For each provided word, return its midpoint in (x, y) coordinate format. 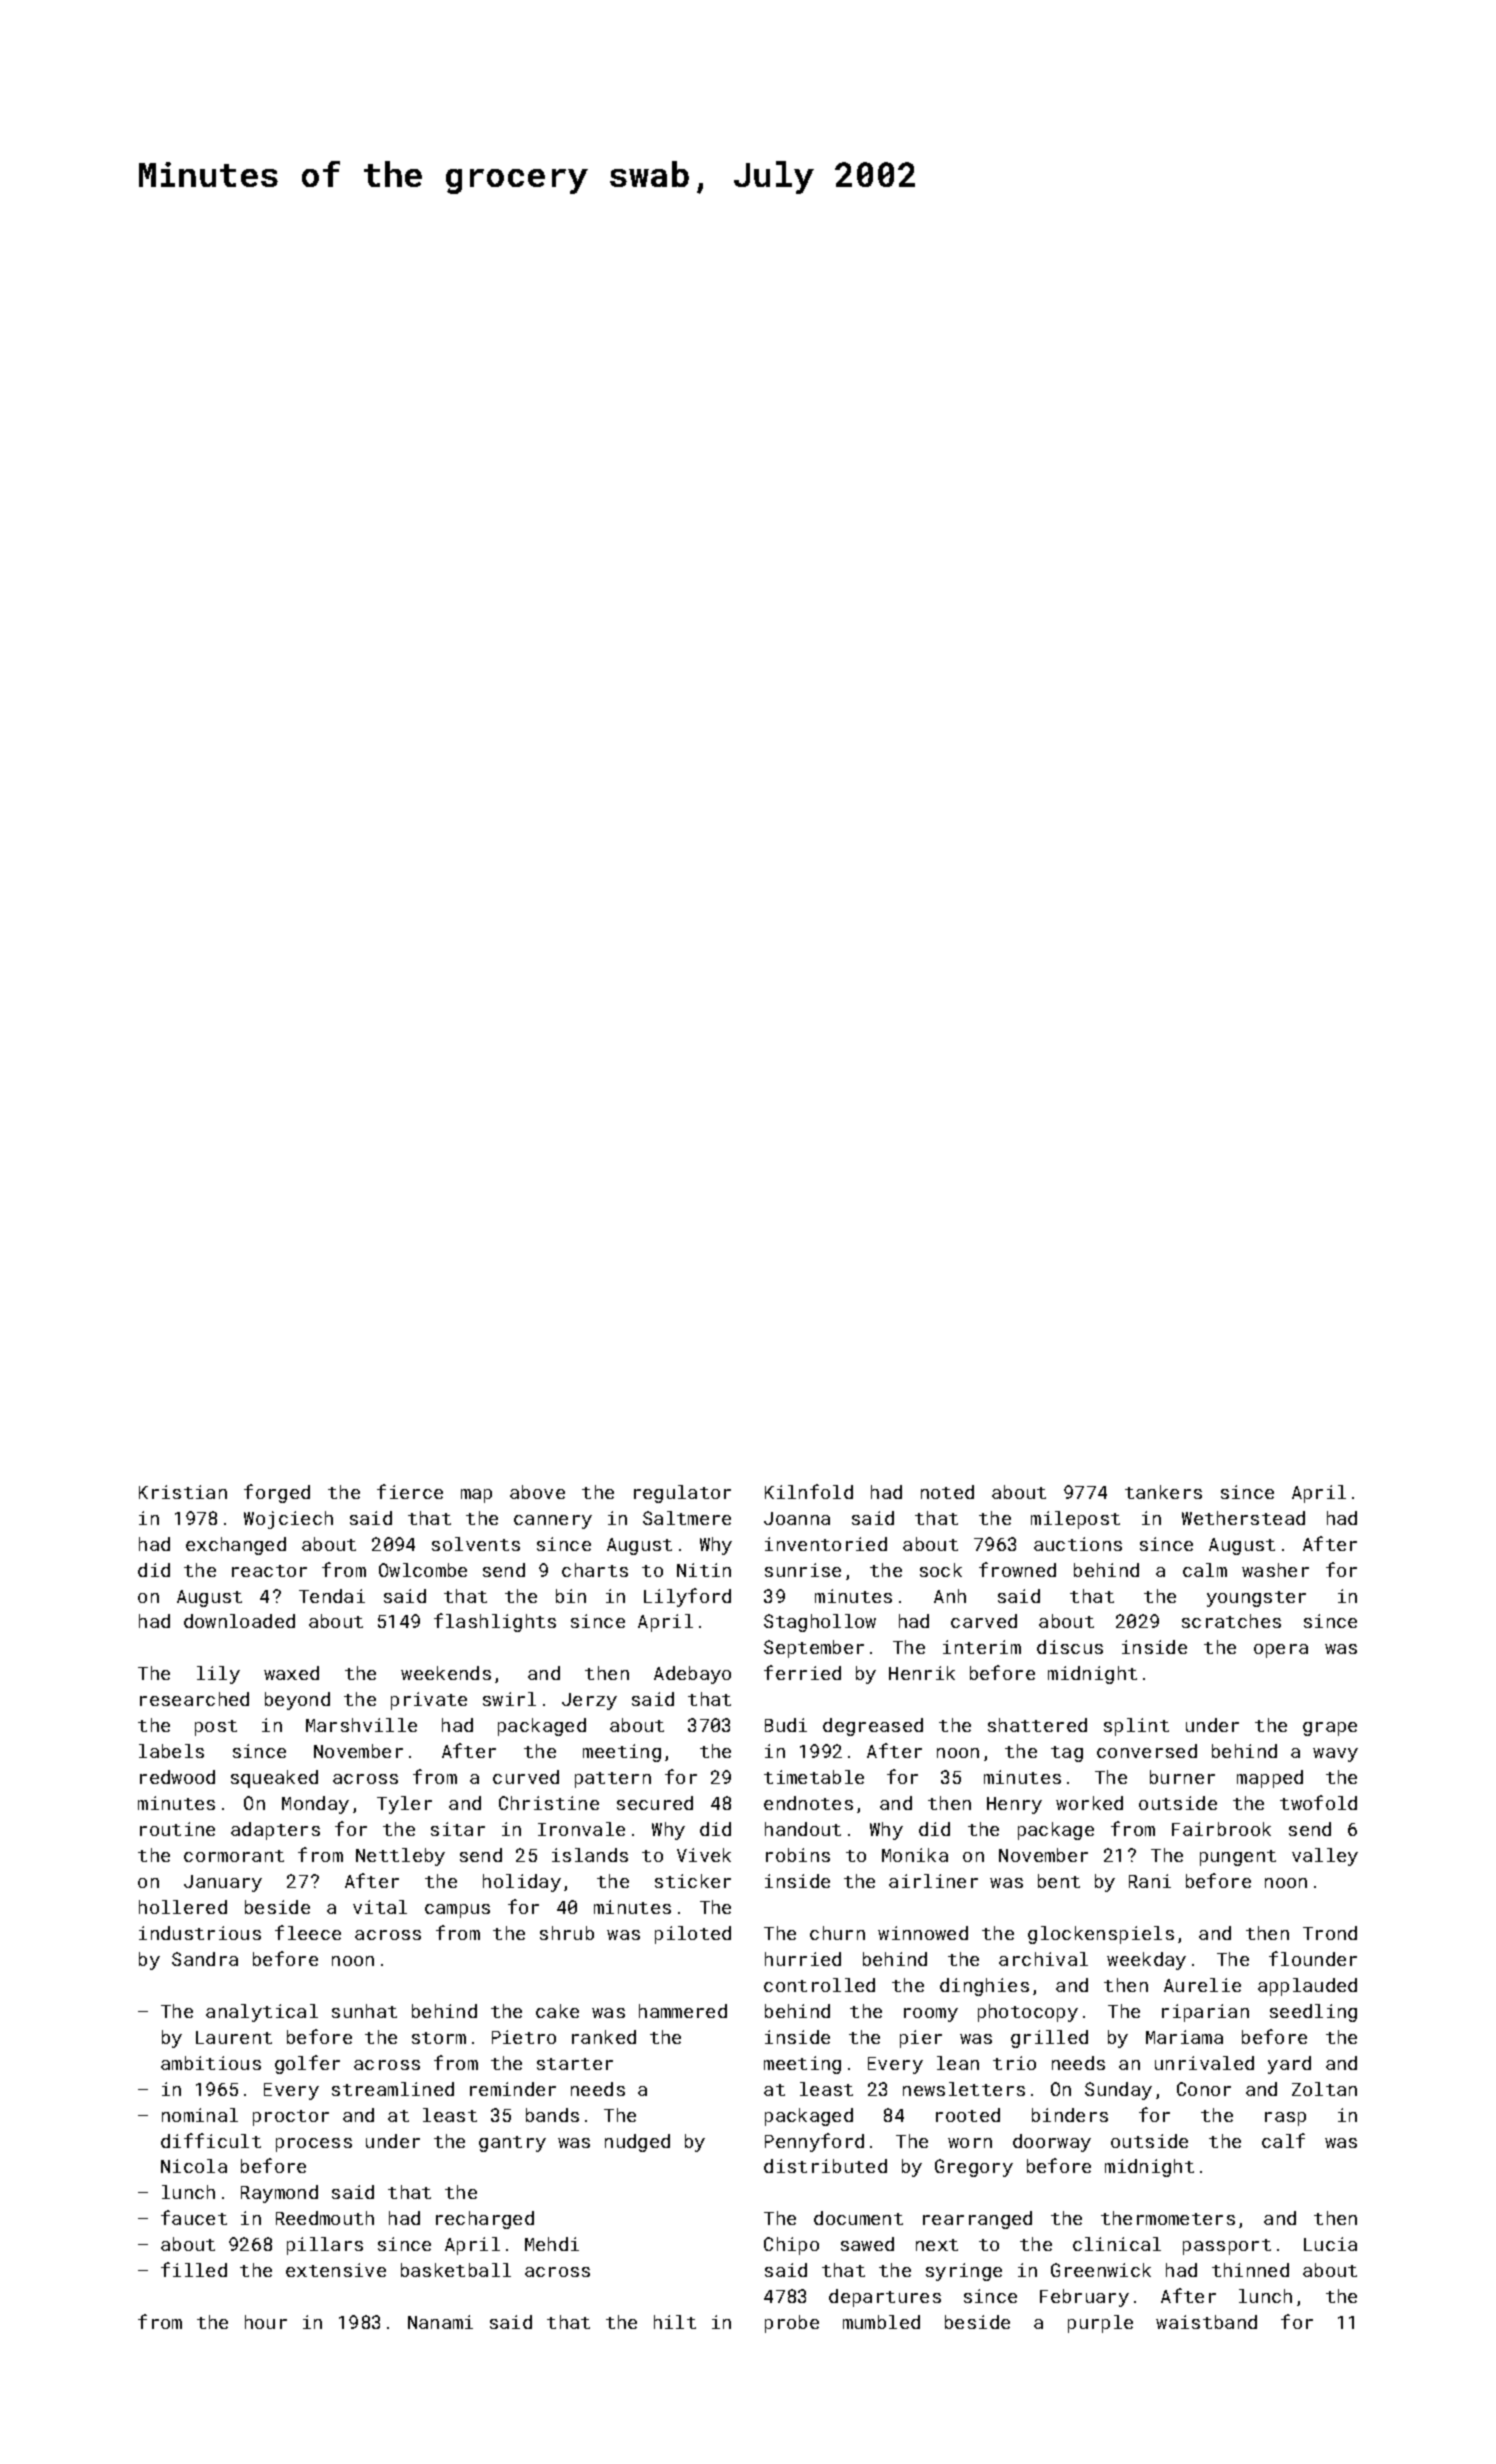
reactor (269, 1571)
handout (803, 1829)
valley (1325, 1857)
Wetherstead (1243, 1518)
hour (266, 2322)
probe (792, 2324)
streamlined (393, 2089)
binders (1070, 2115)
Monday (315, 1805)
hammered (683, 2011)
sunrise (803, 1570)
